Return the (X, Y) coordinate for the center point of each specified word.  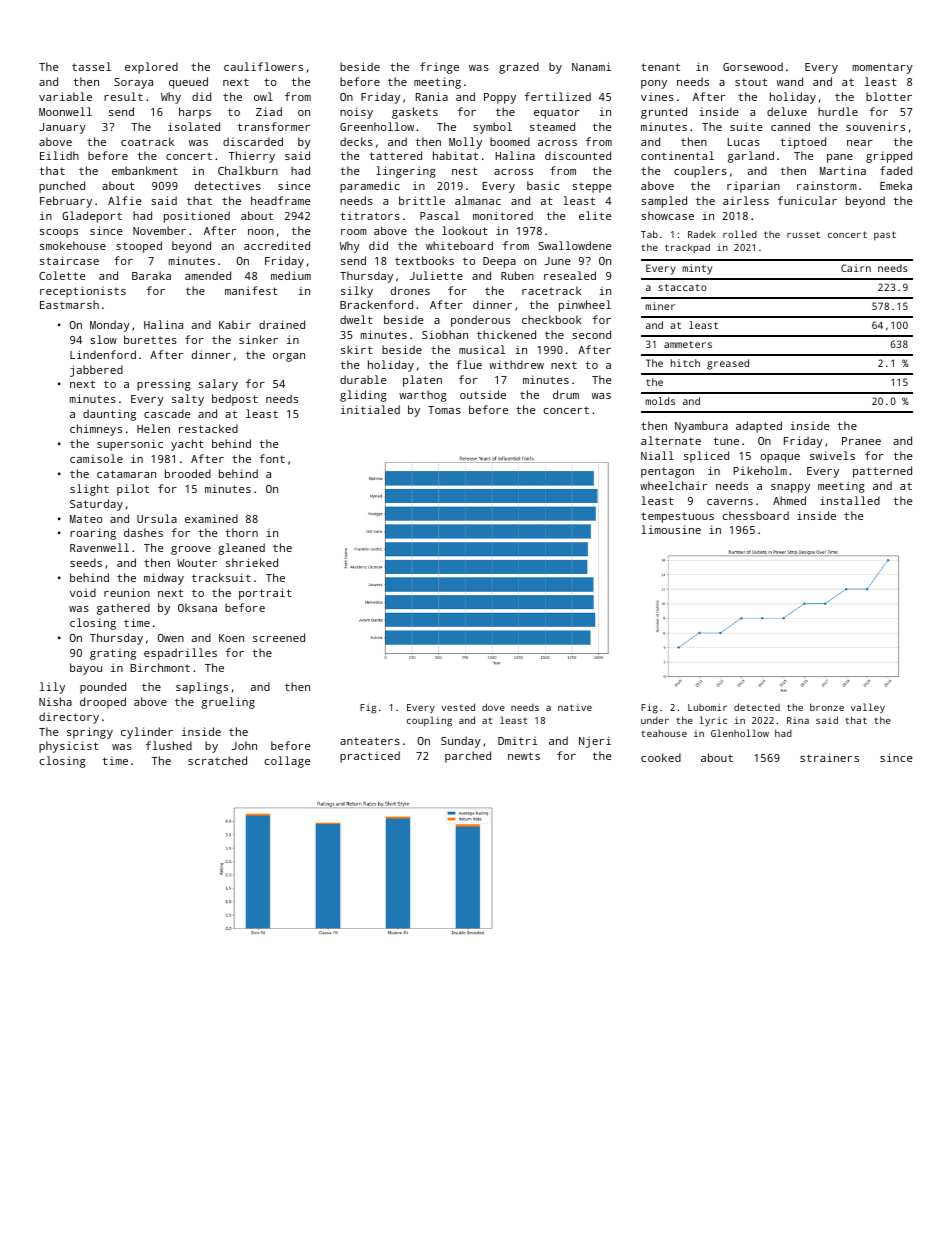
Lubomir (707, 707)
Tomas (444, 410)
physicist (69, 747)
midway (164, 579)
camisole (96, 458)
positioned (197, 217)
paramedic (370, 187)
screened (279, 637)
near (860, 143)
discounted (578, 155)
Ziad (269, 111)
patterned (882, 472)
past (885, 236)
